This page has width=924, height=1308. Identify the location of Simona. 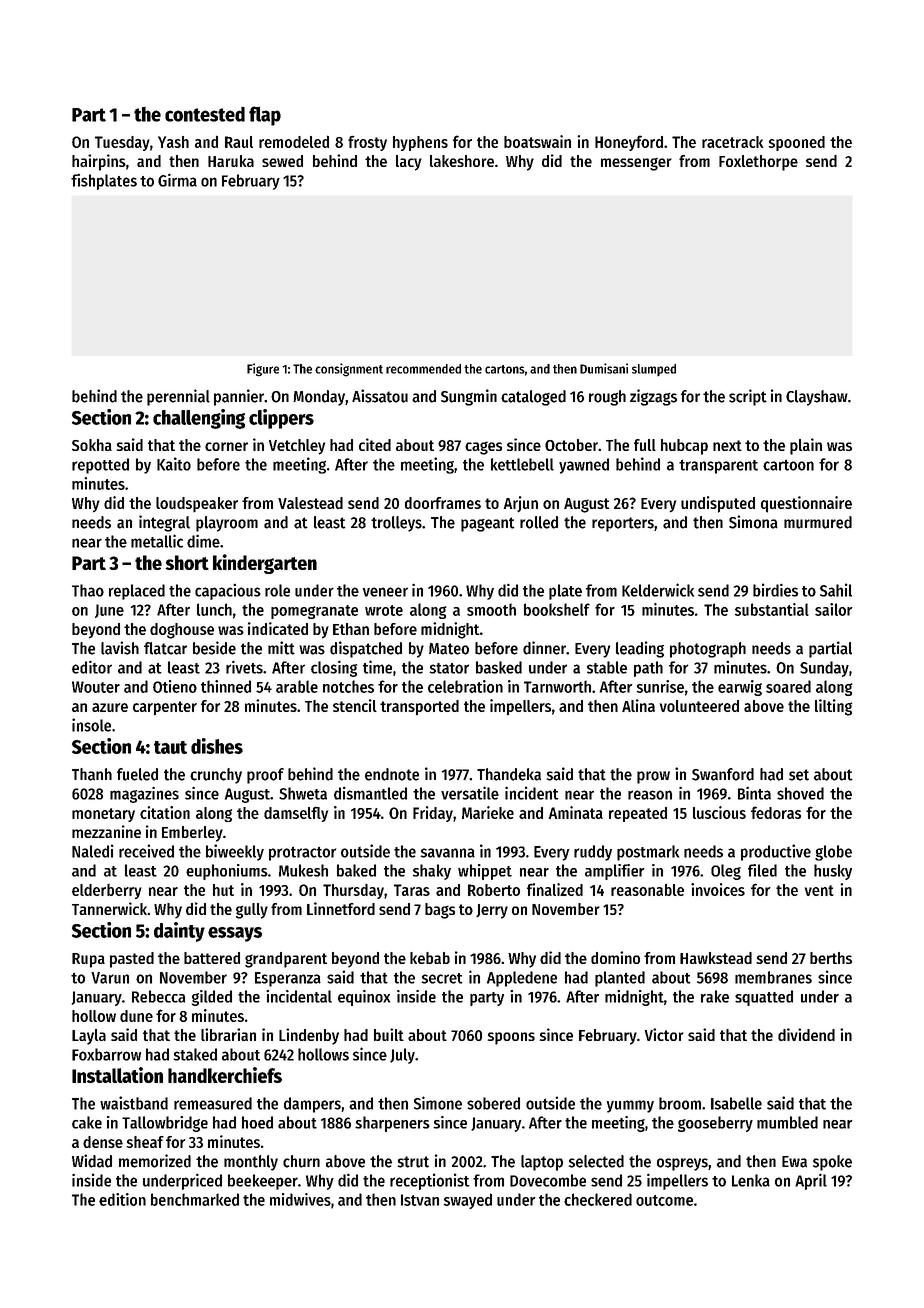
(753, 522).
